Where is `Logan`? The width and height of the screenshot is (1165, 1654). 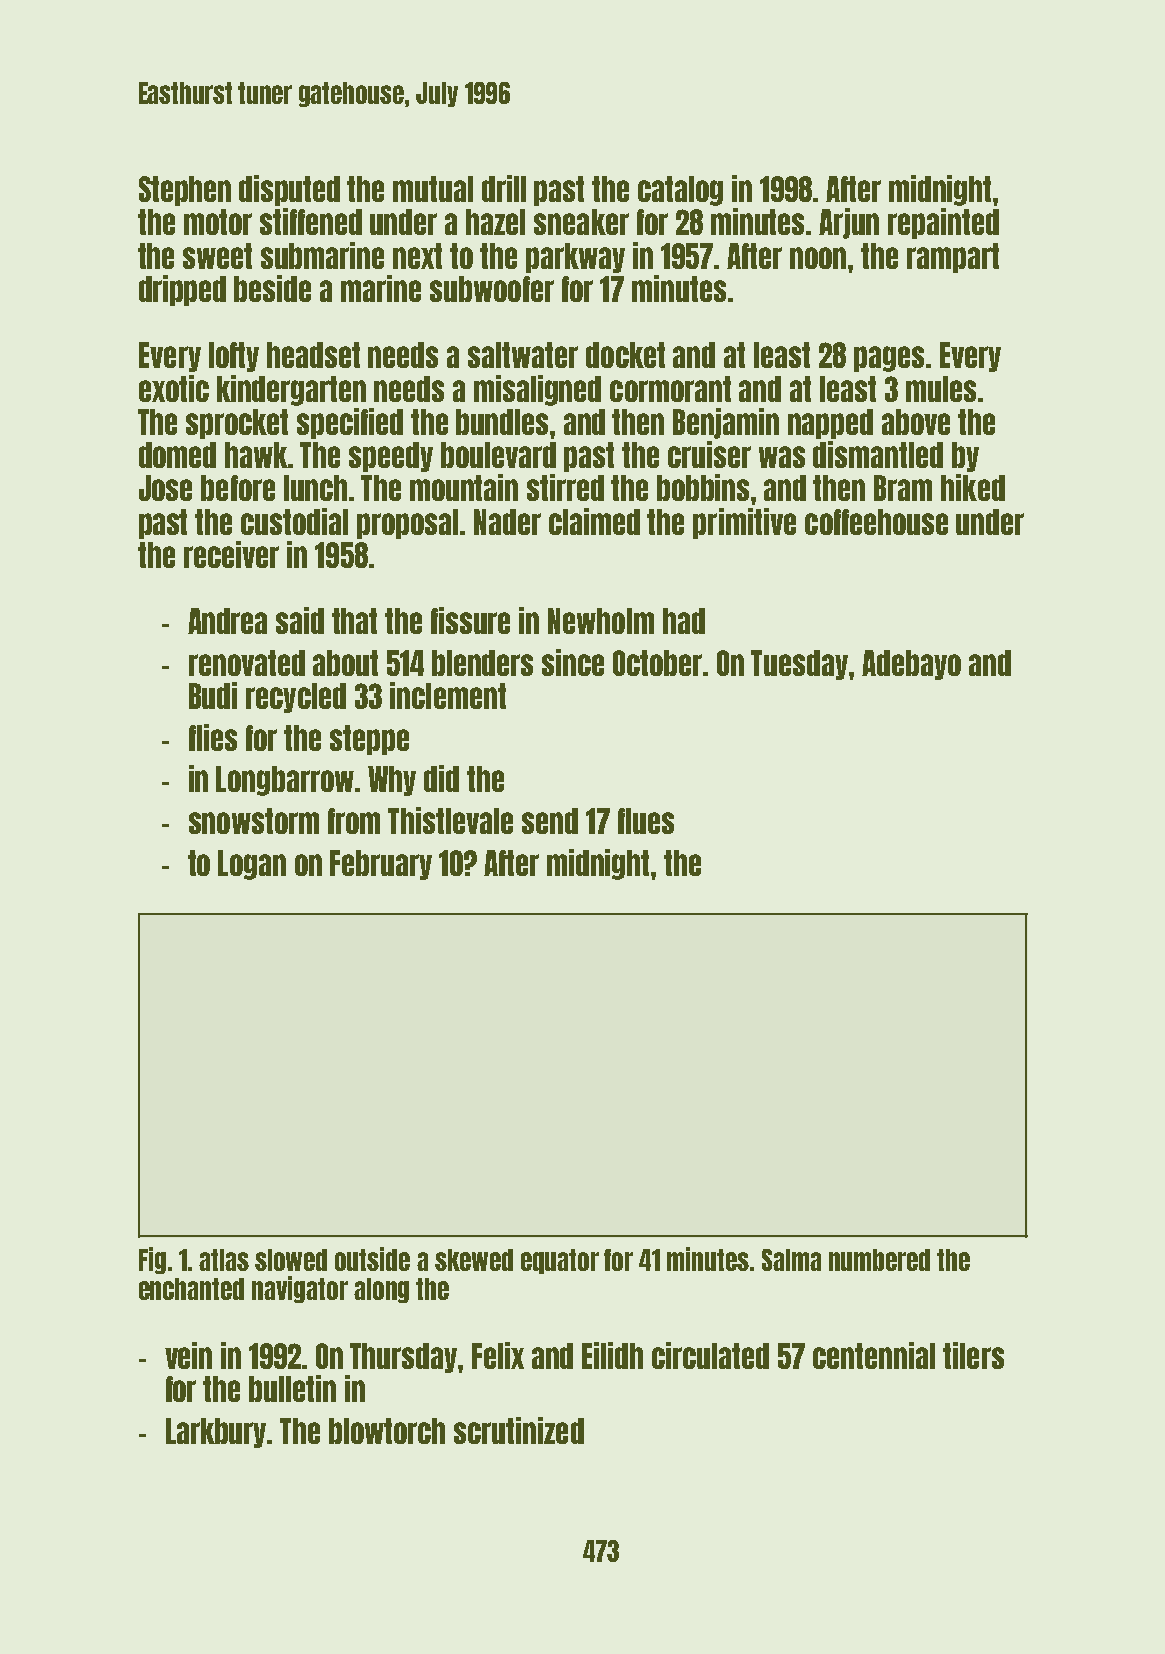 Logan is located at coordinates (252, 865).
